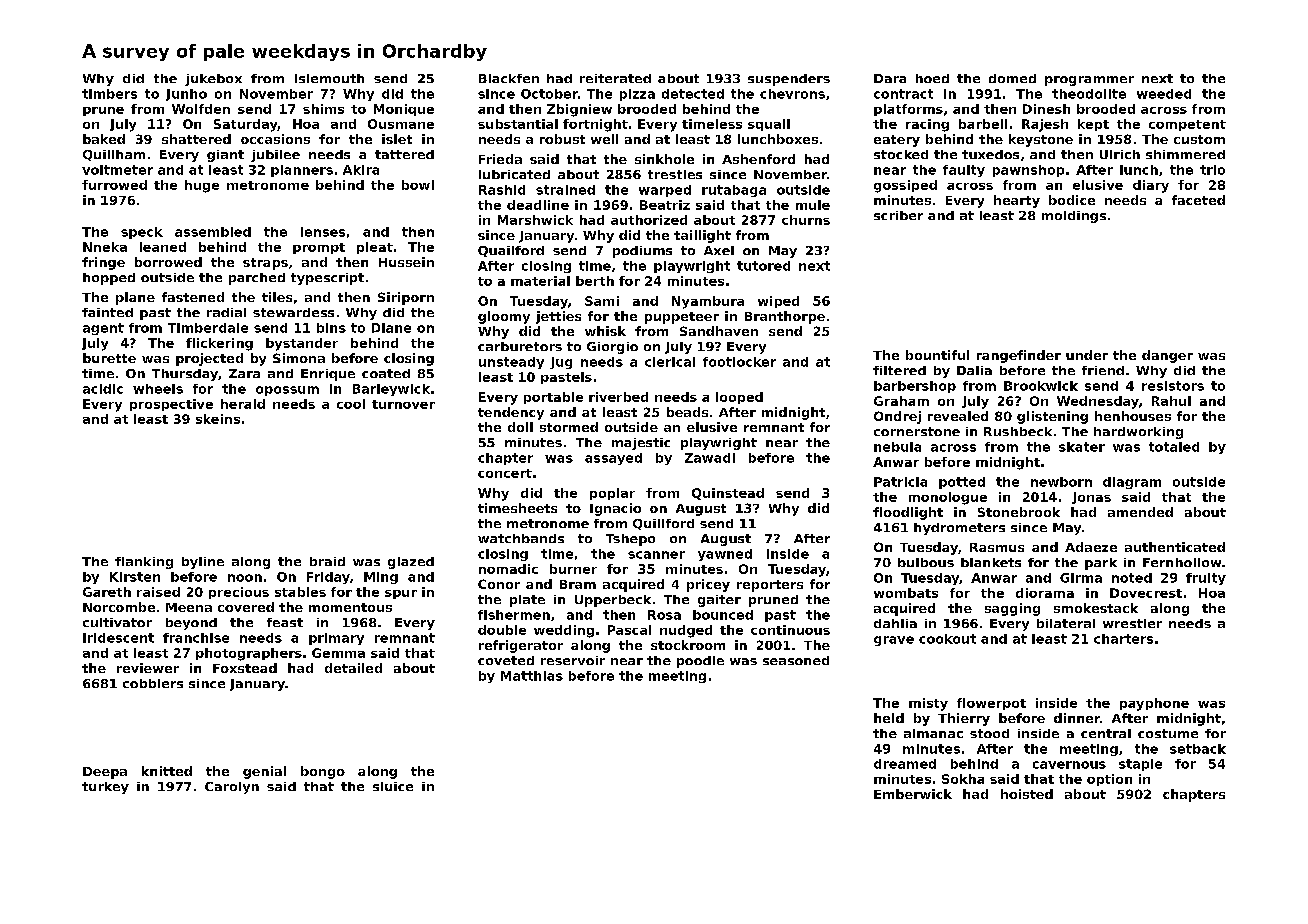 The image size is (1308, 924). What do you see at coordinates (1091, 547) in the screenshot?
I see `Adaeze` at bounding box center [1091, 547].
